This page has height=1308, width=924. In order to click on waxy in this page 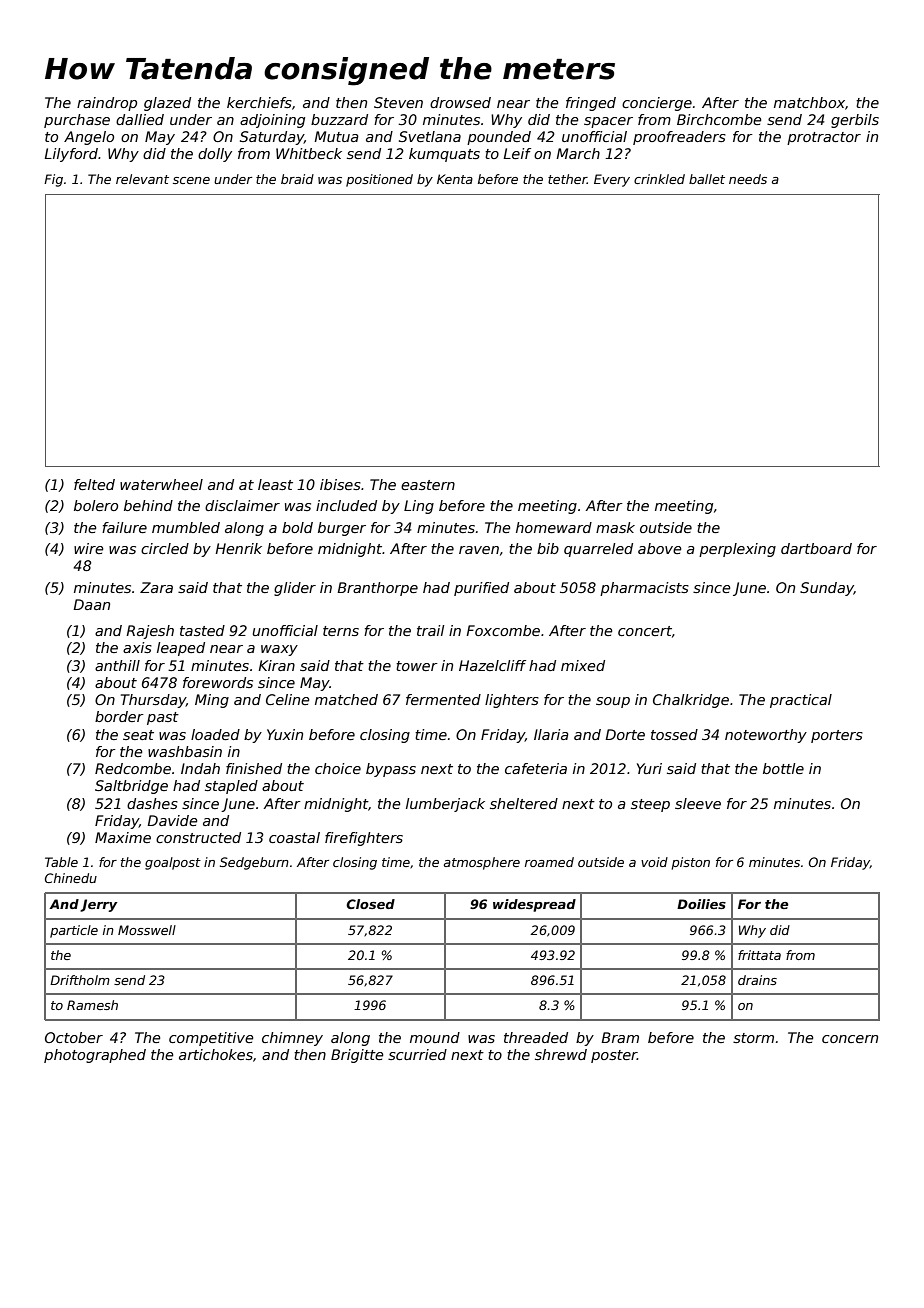, I will do `click(279, 650)`.
